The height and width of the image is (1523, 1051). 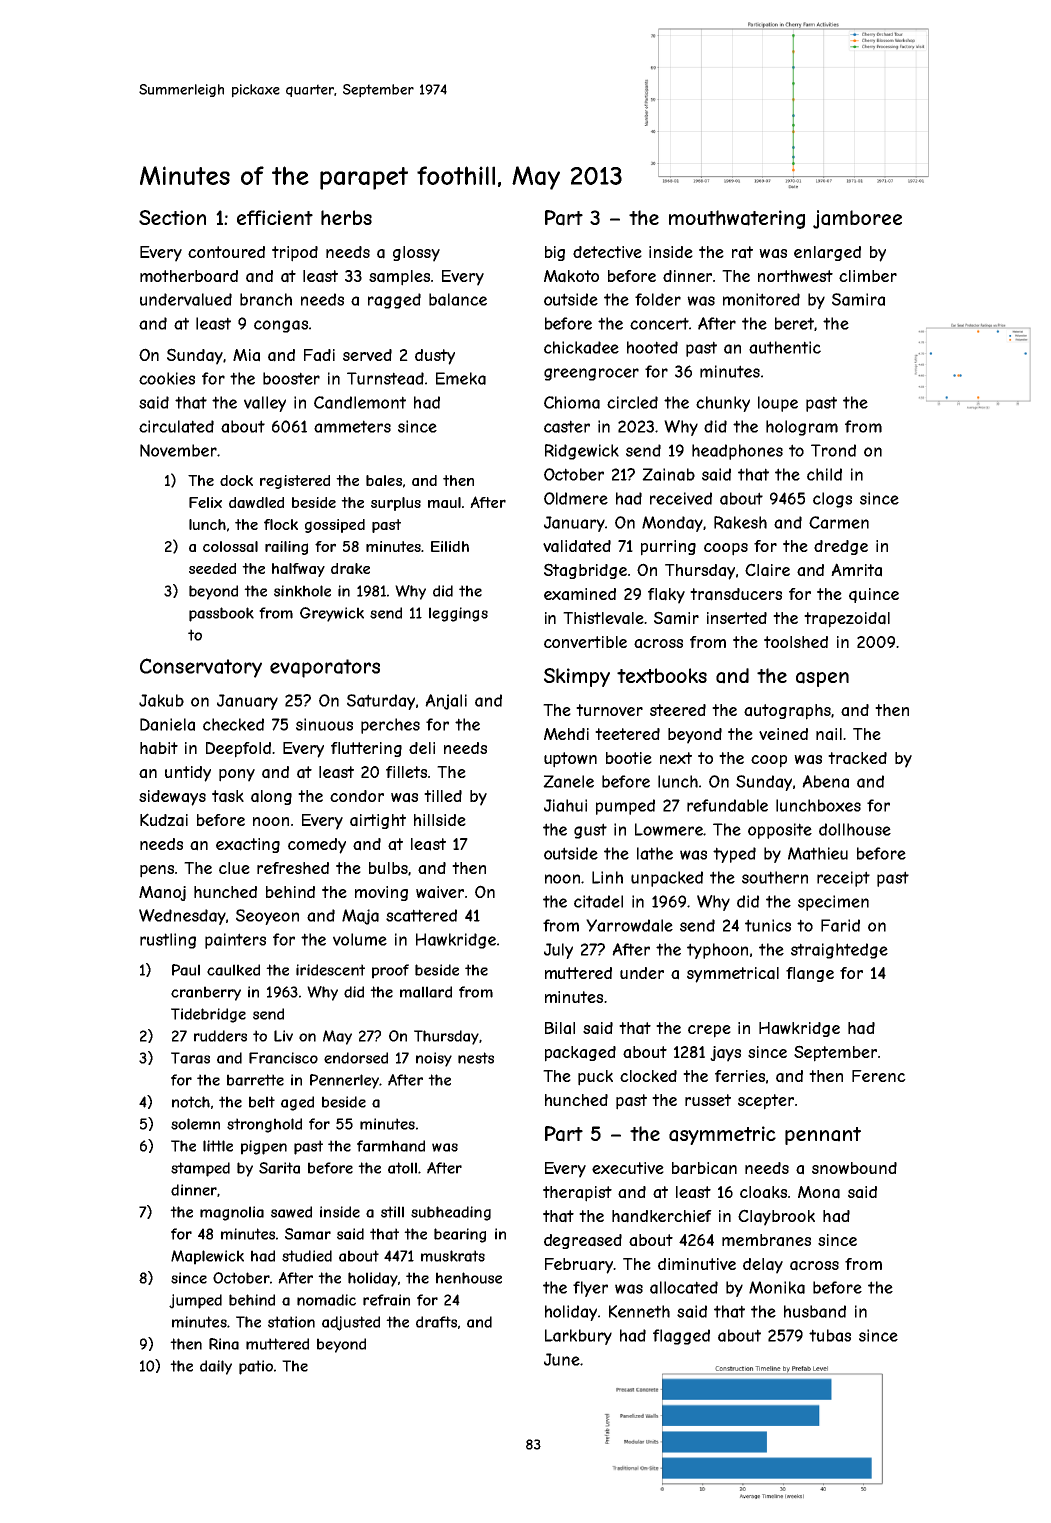 What do you see at coordinates (416, 254) in the image?
I see `glossy` at bounding box center [416, 254].
